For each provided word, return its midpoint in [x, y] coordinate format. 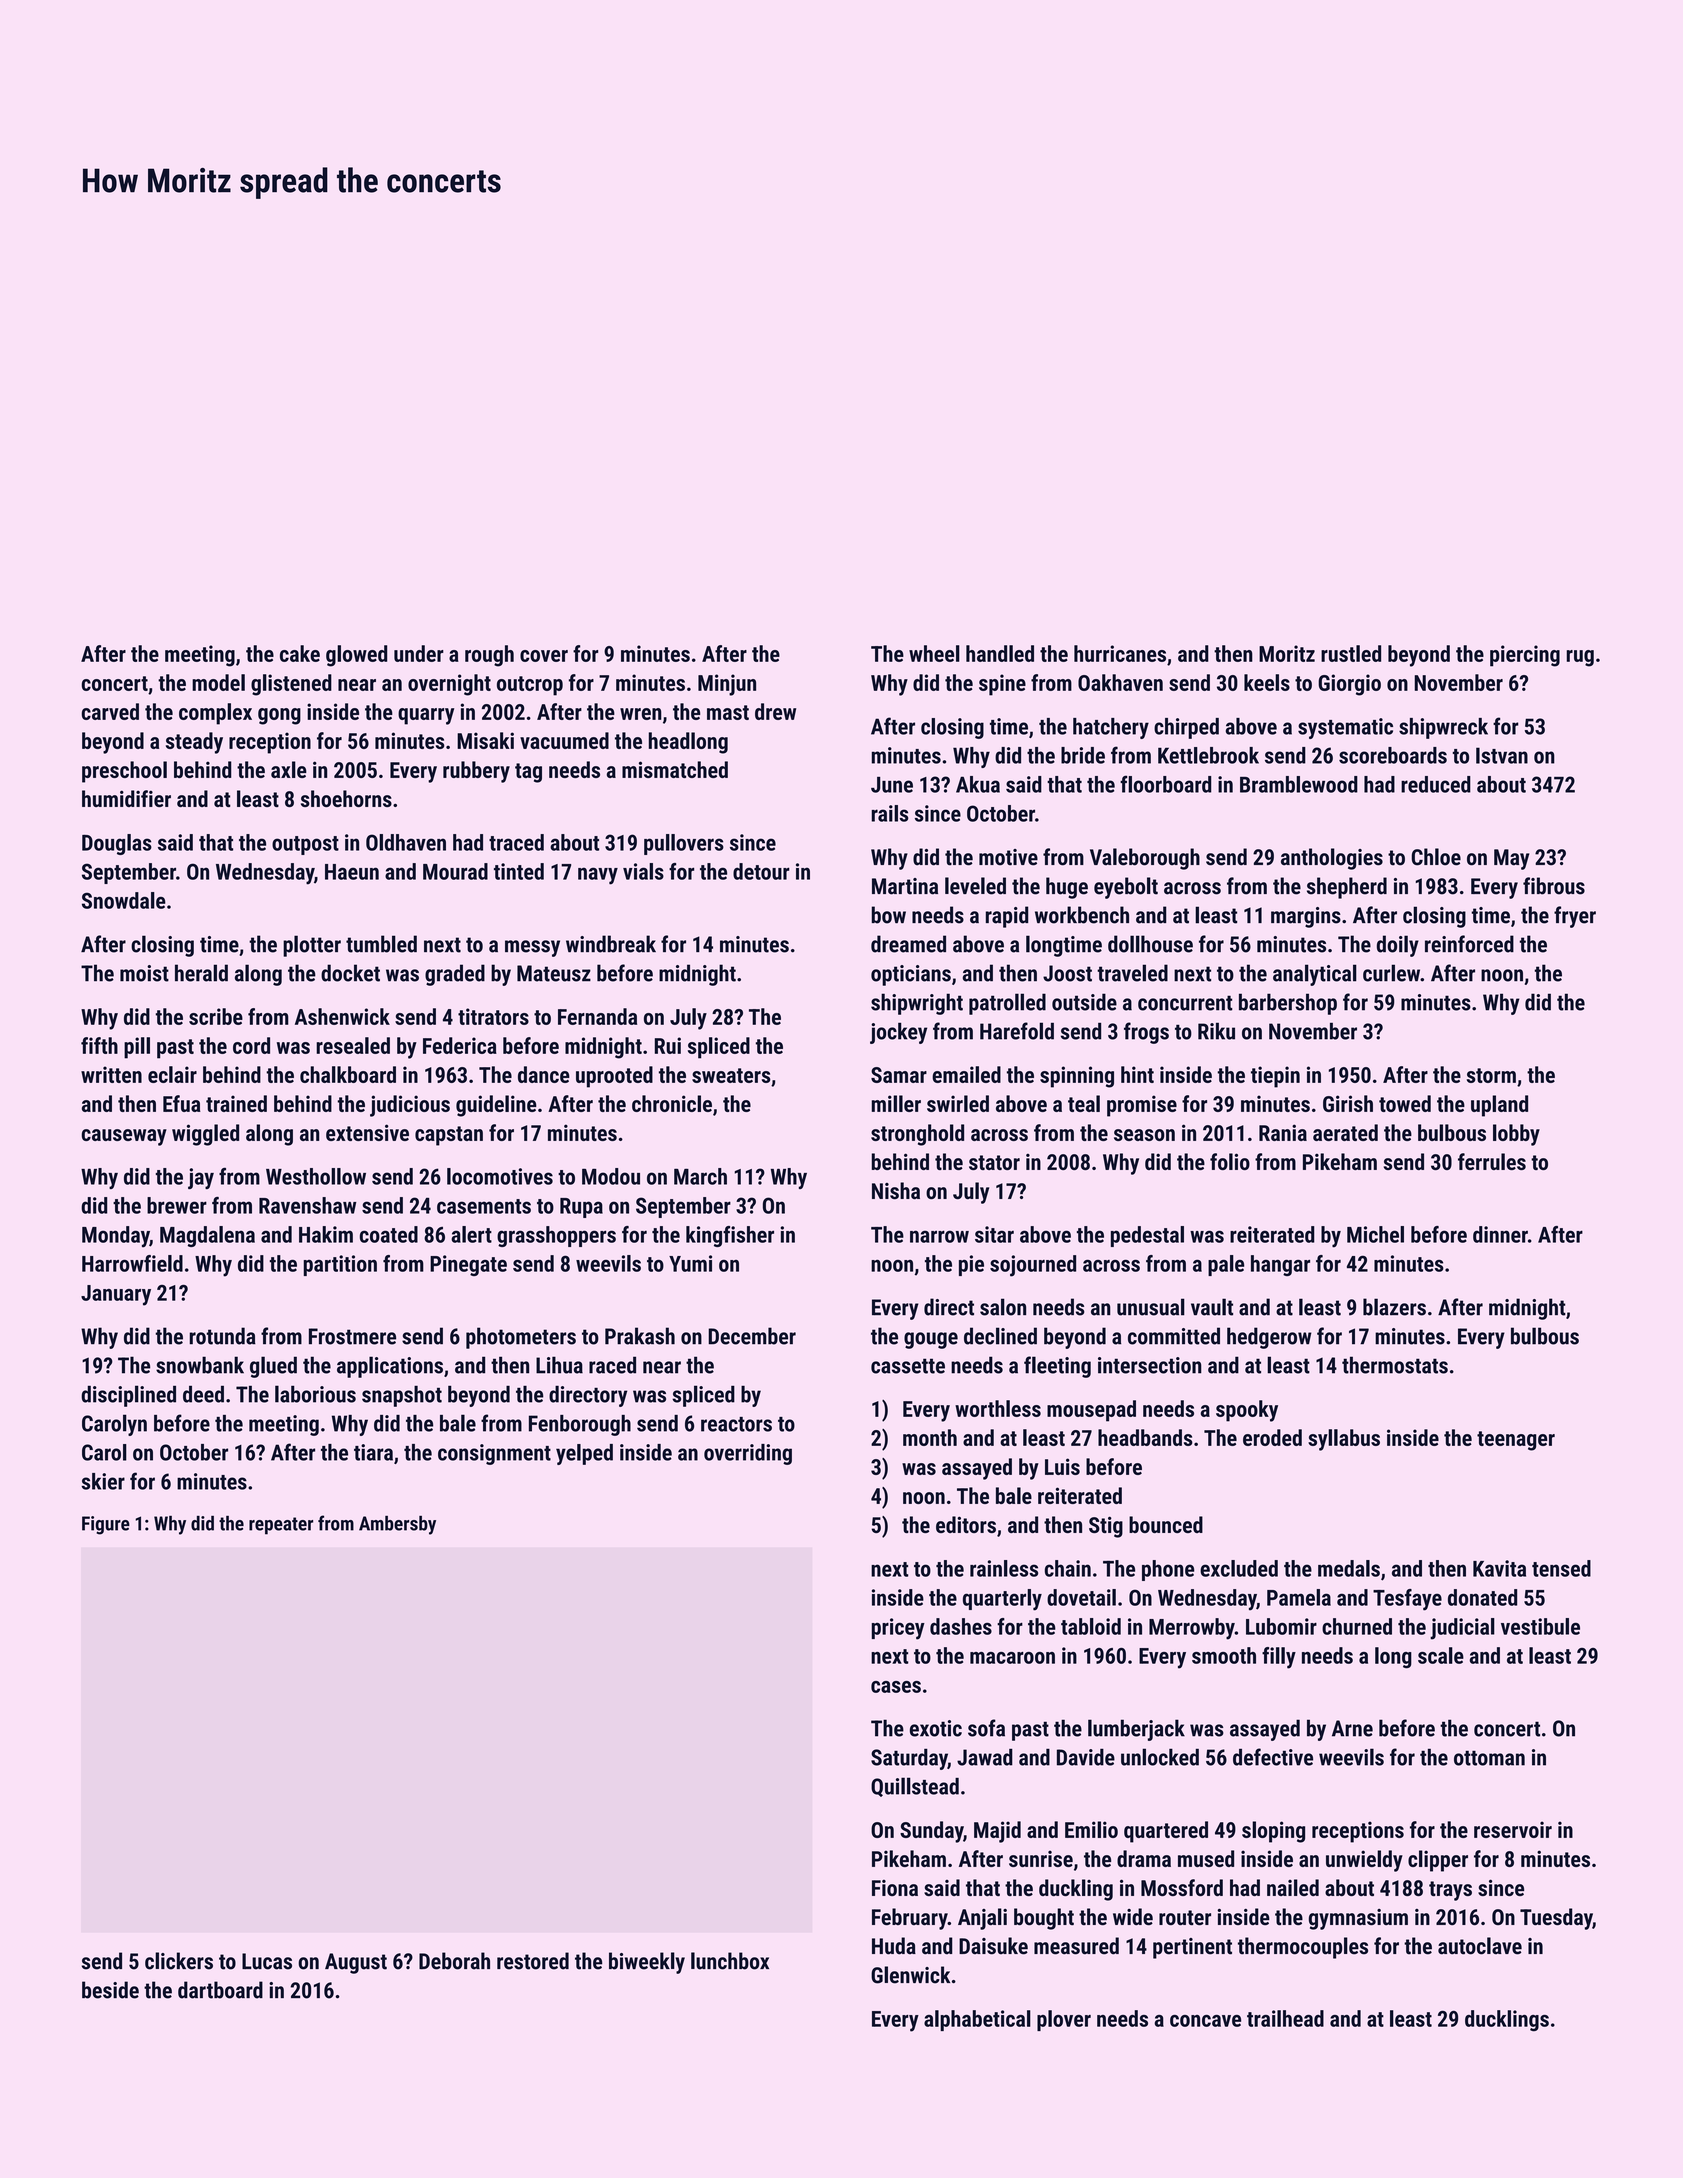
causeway [124, 1137]
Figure [106, 1525]
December [752, 1336]
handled [1000, 653]
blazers [1394, 1307]
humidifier [126, 798]
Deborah [454, 1961]
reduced [1436, 784]
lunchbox [730, 1961]
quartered [1166, 1832]
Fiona [895, 1888]
